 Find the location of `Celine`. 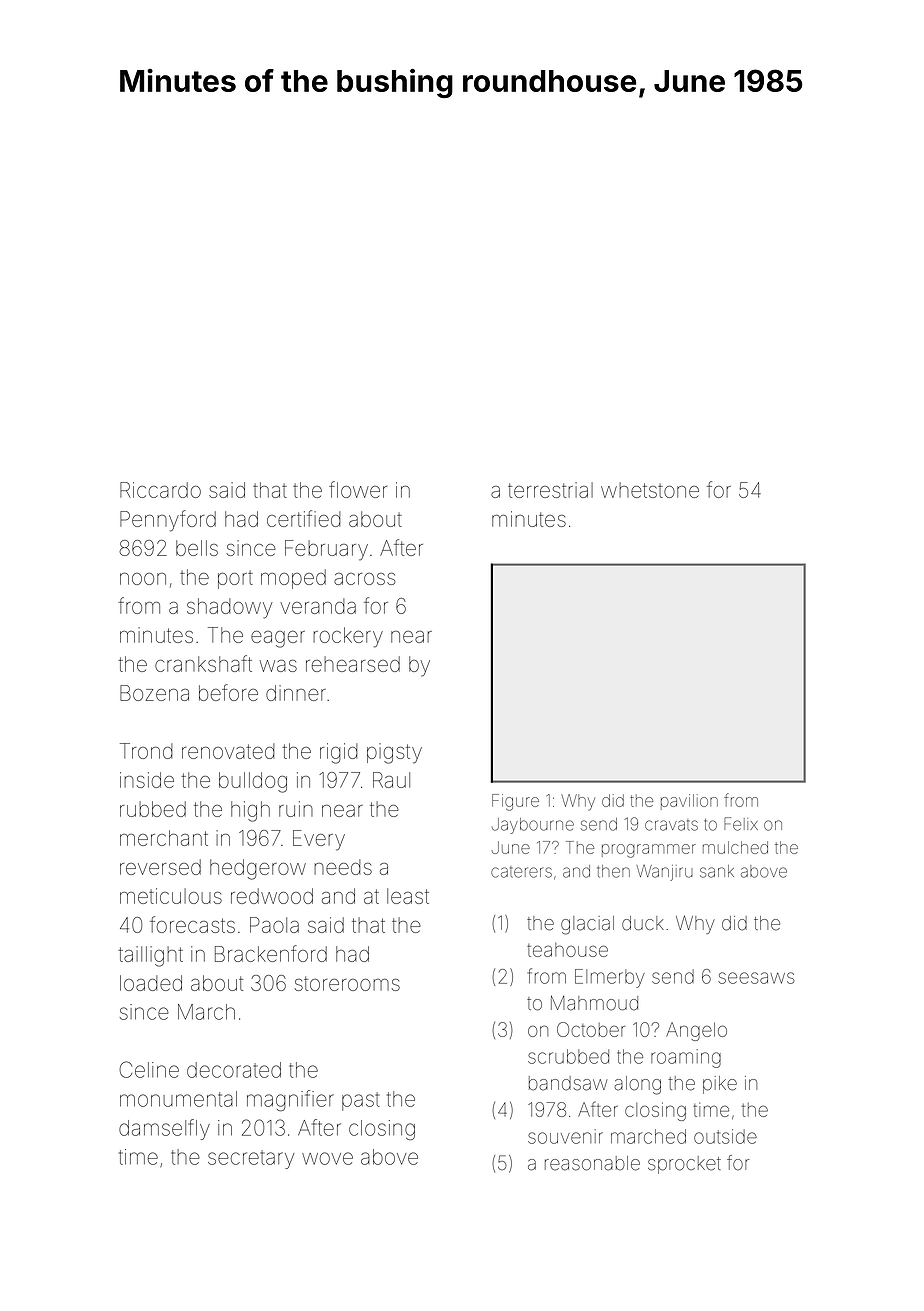

Celine is located at coordinates (149, 1069).
